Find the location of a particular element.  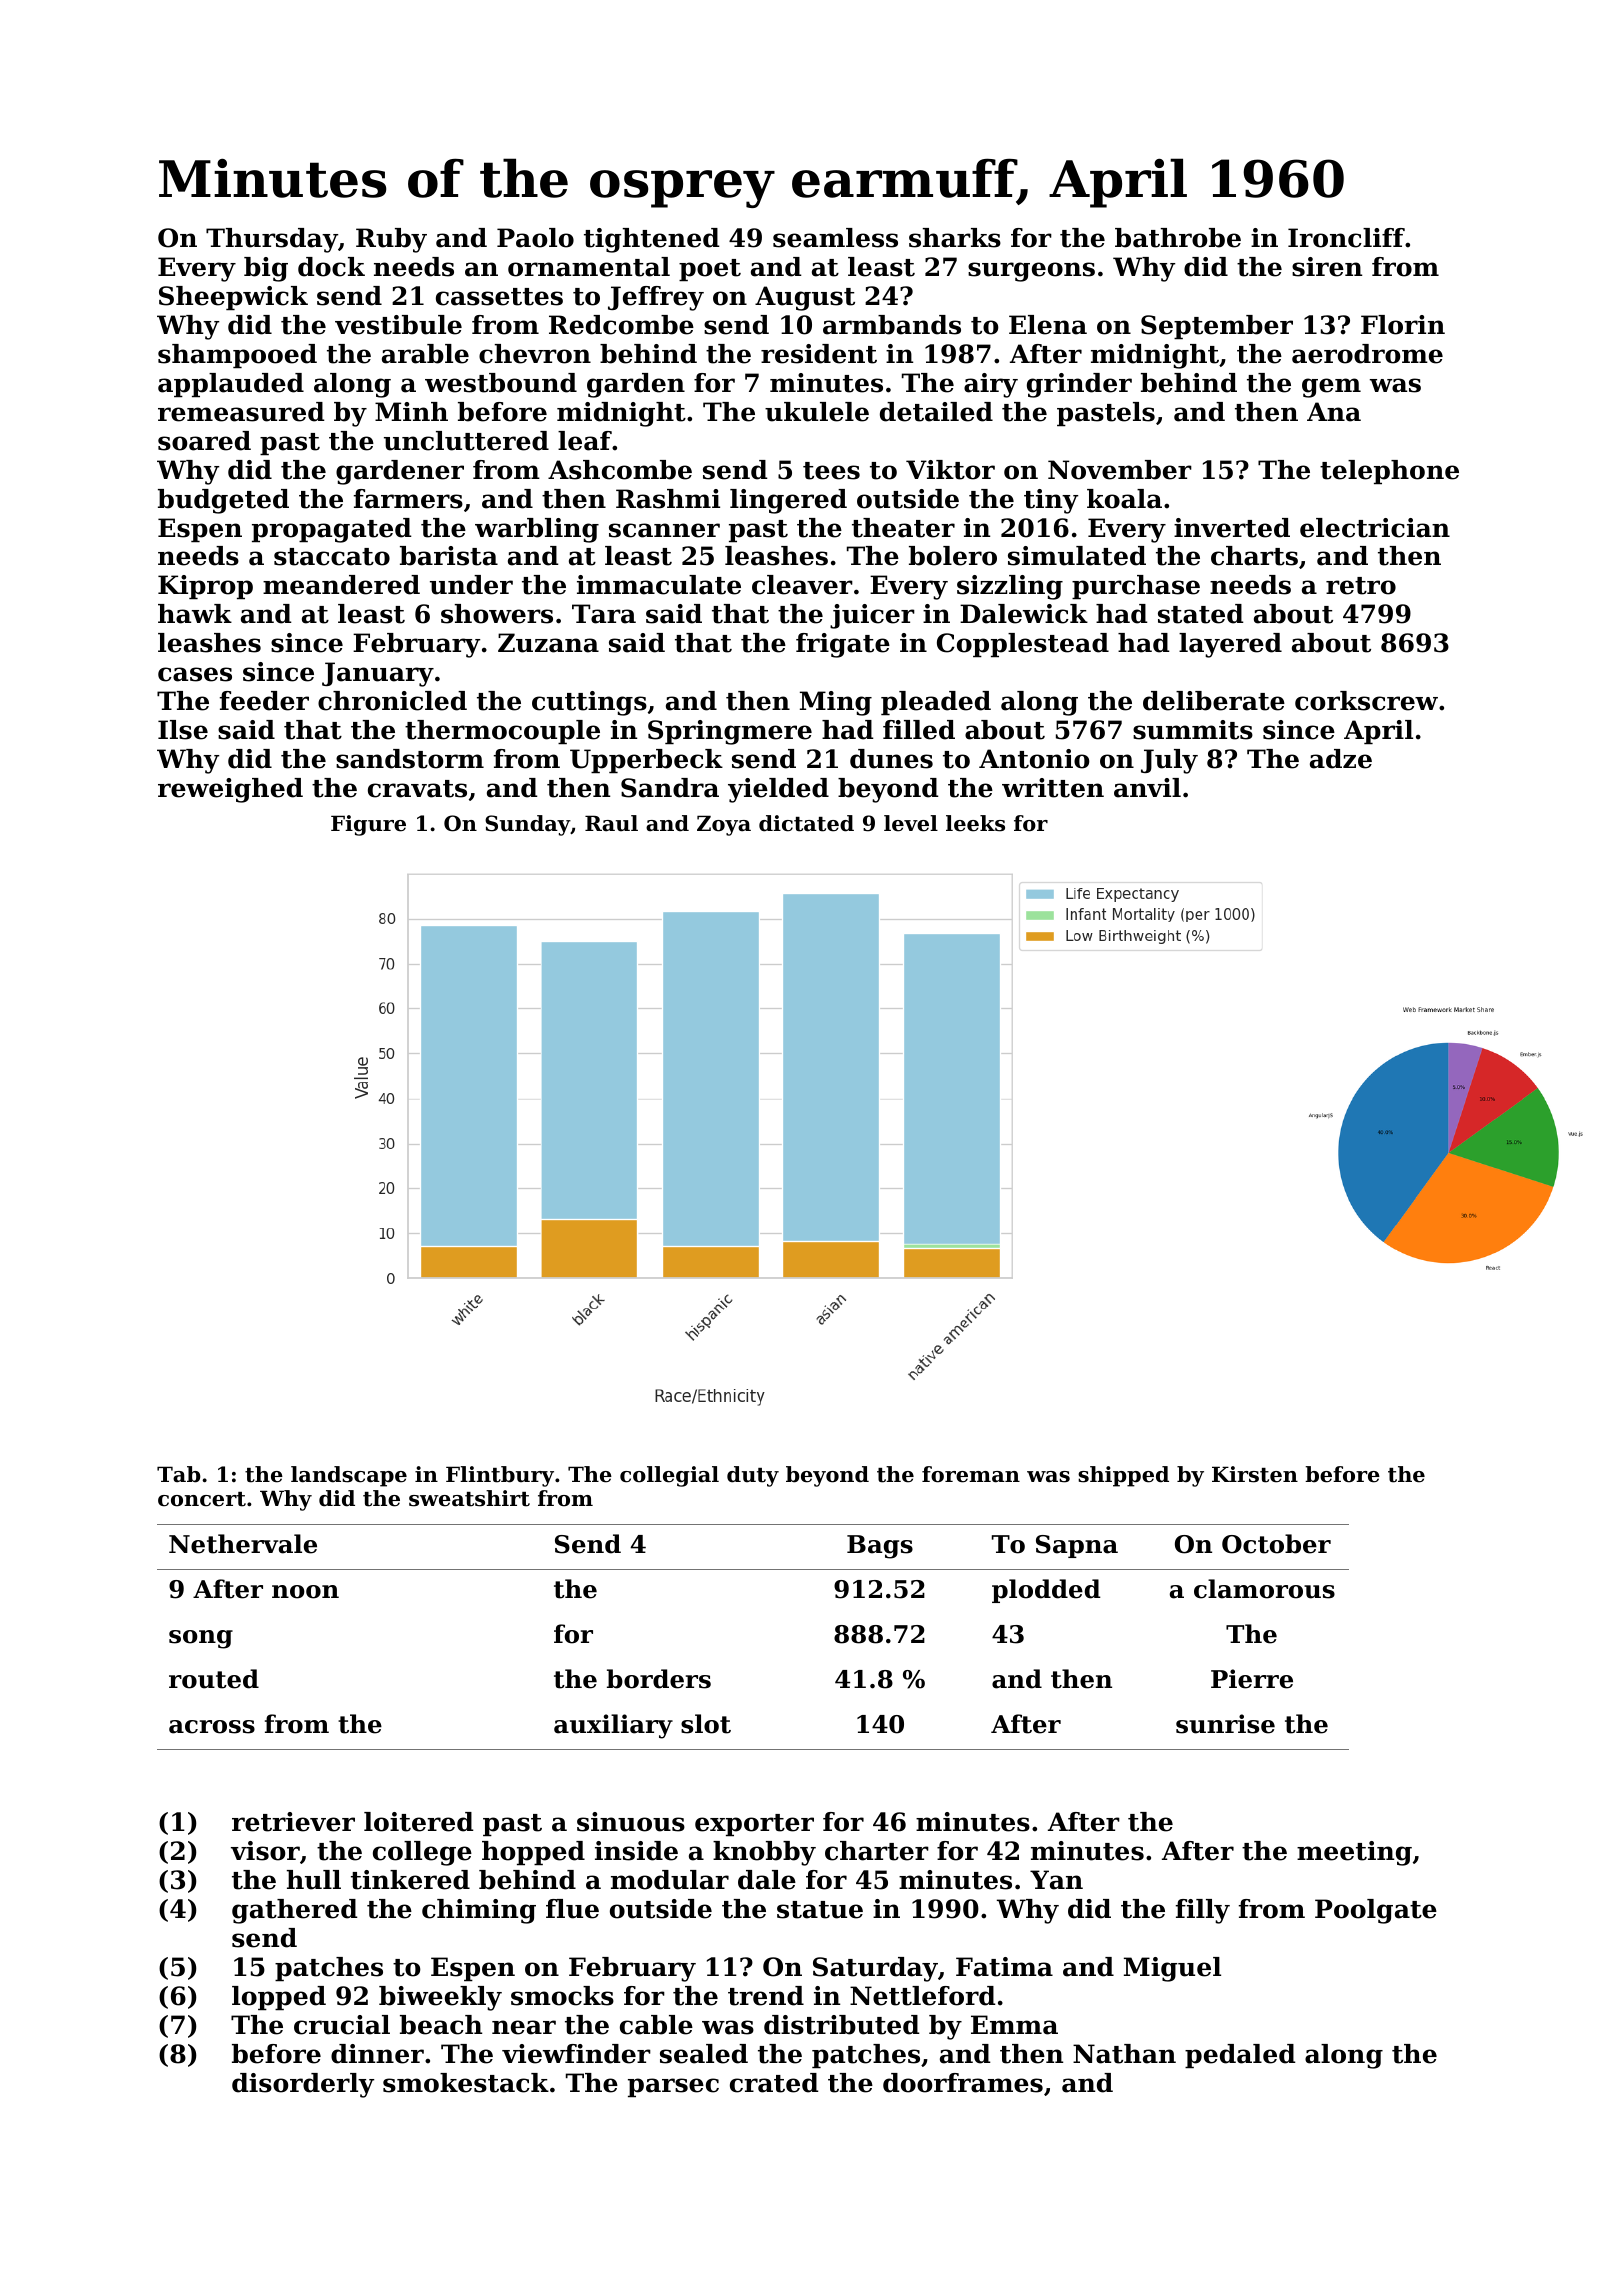

Tara is located at coordinates (604, 614).
